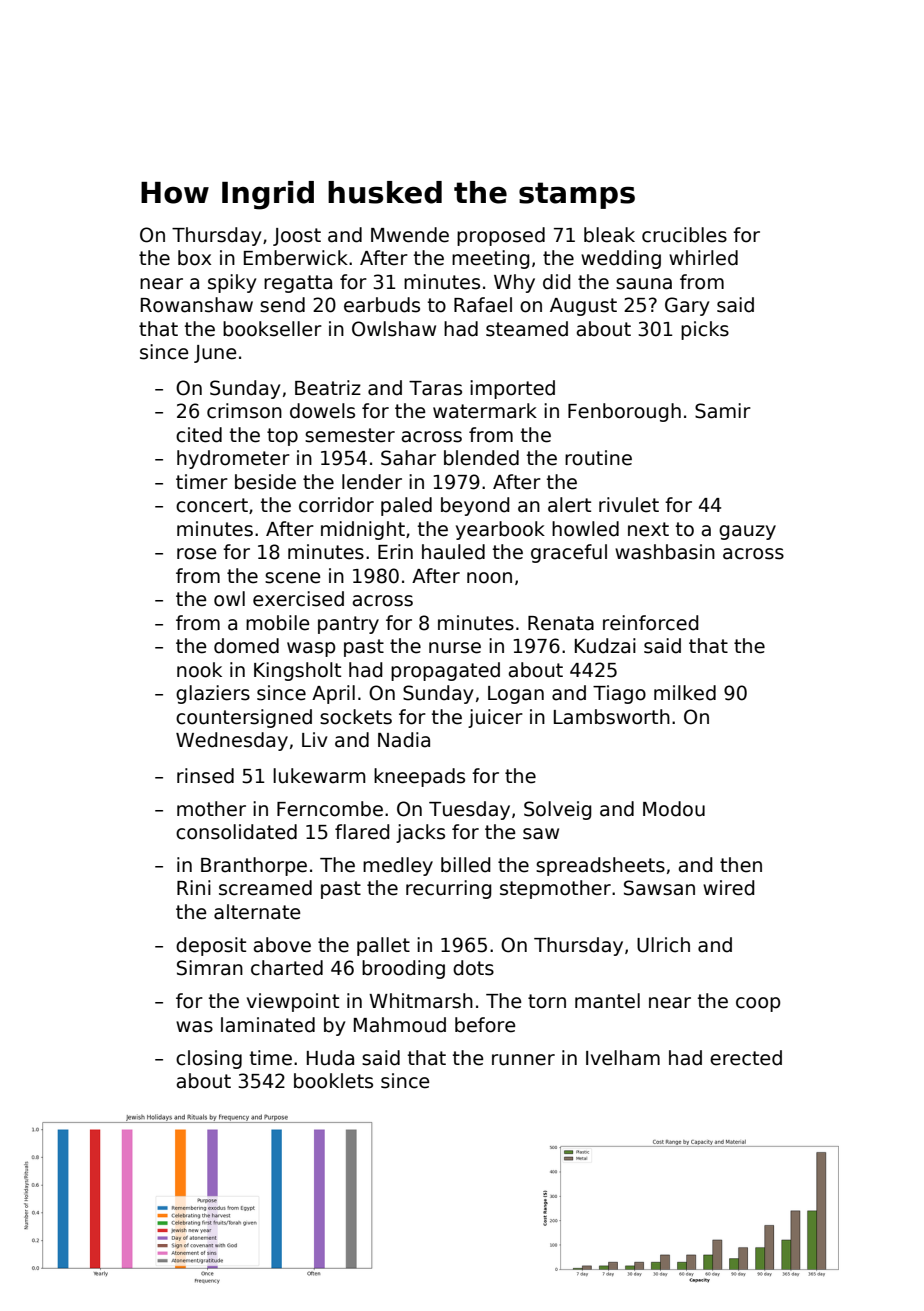  What do you see at coordinates (420, 833) in the document?
I see `jacks` at bounding box center [420, 833].
